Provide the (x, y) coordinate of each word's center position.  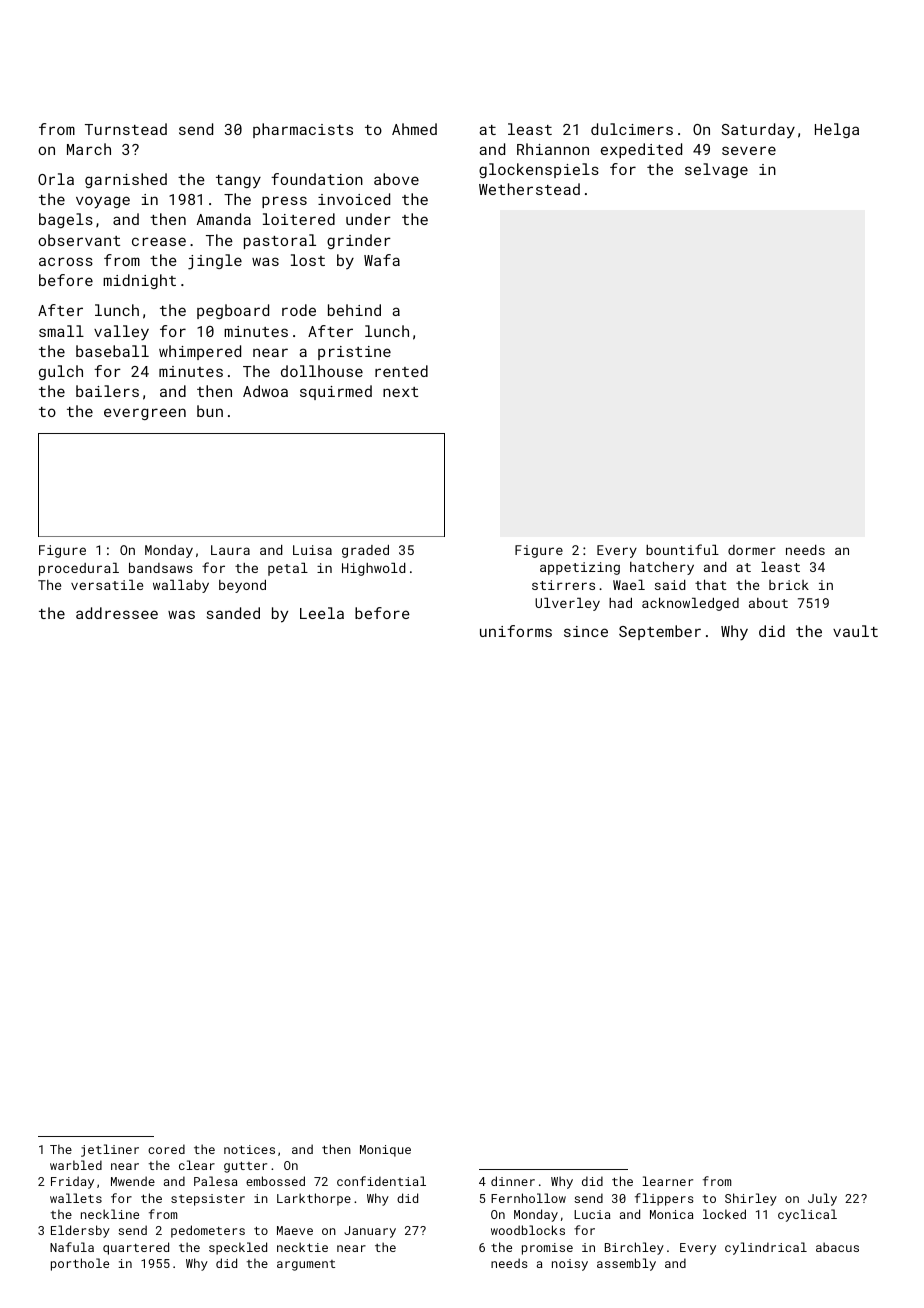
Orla (56, 179)
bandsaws (161, 568)
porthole (80, 1264)
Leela (322, 613)
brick (789, 585)
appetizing (580, 568)
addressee (117, 613)
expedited (641, 150)
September (660, 632)
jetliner (110, 1150)
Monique (385, 1151)
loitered (299, 219)
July (822, 1199)
